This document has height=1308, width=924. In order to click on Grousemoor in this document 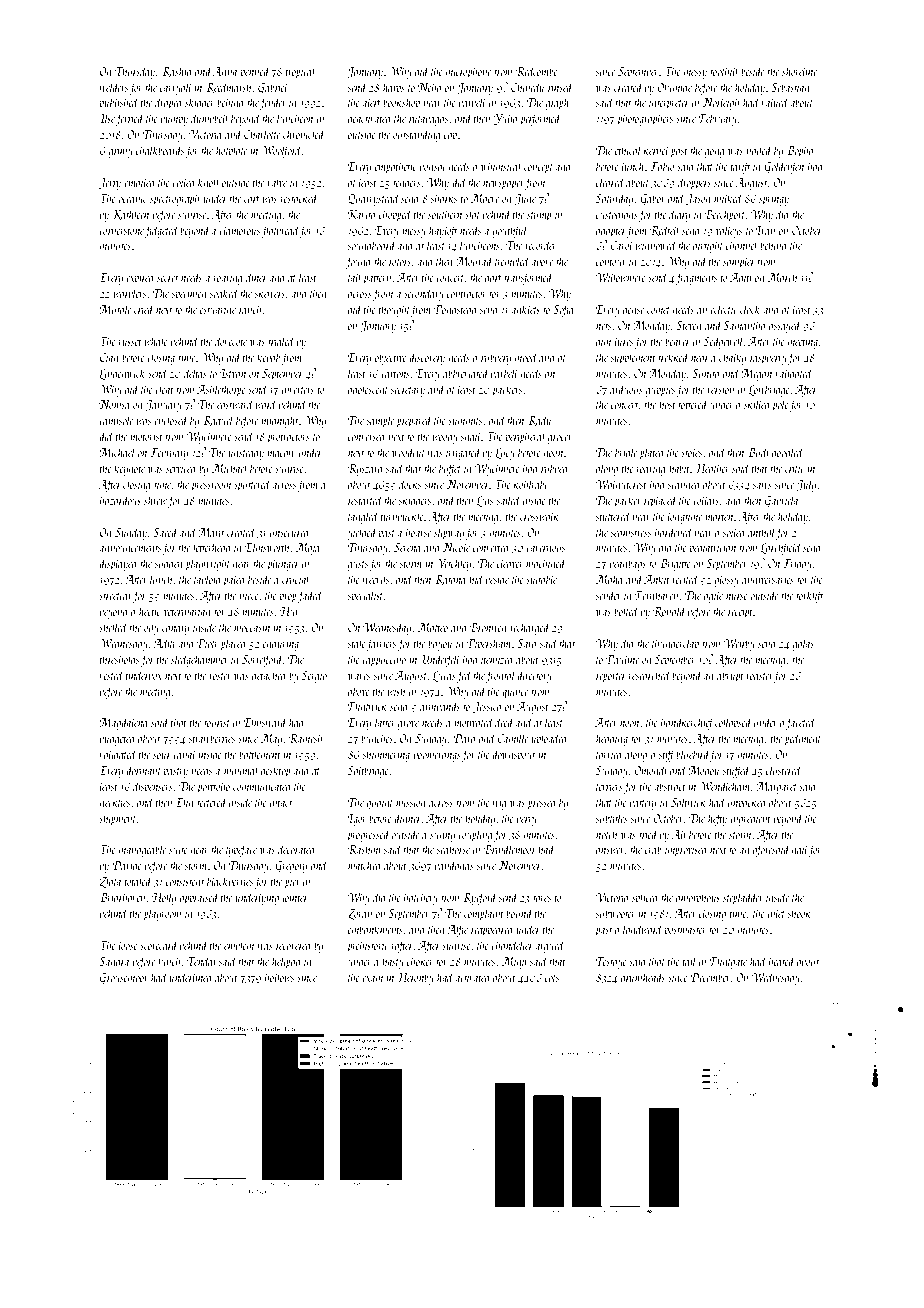, I will do `click(124, 979)`.
